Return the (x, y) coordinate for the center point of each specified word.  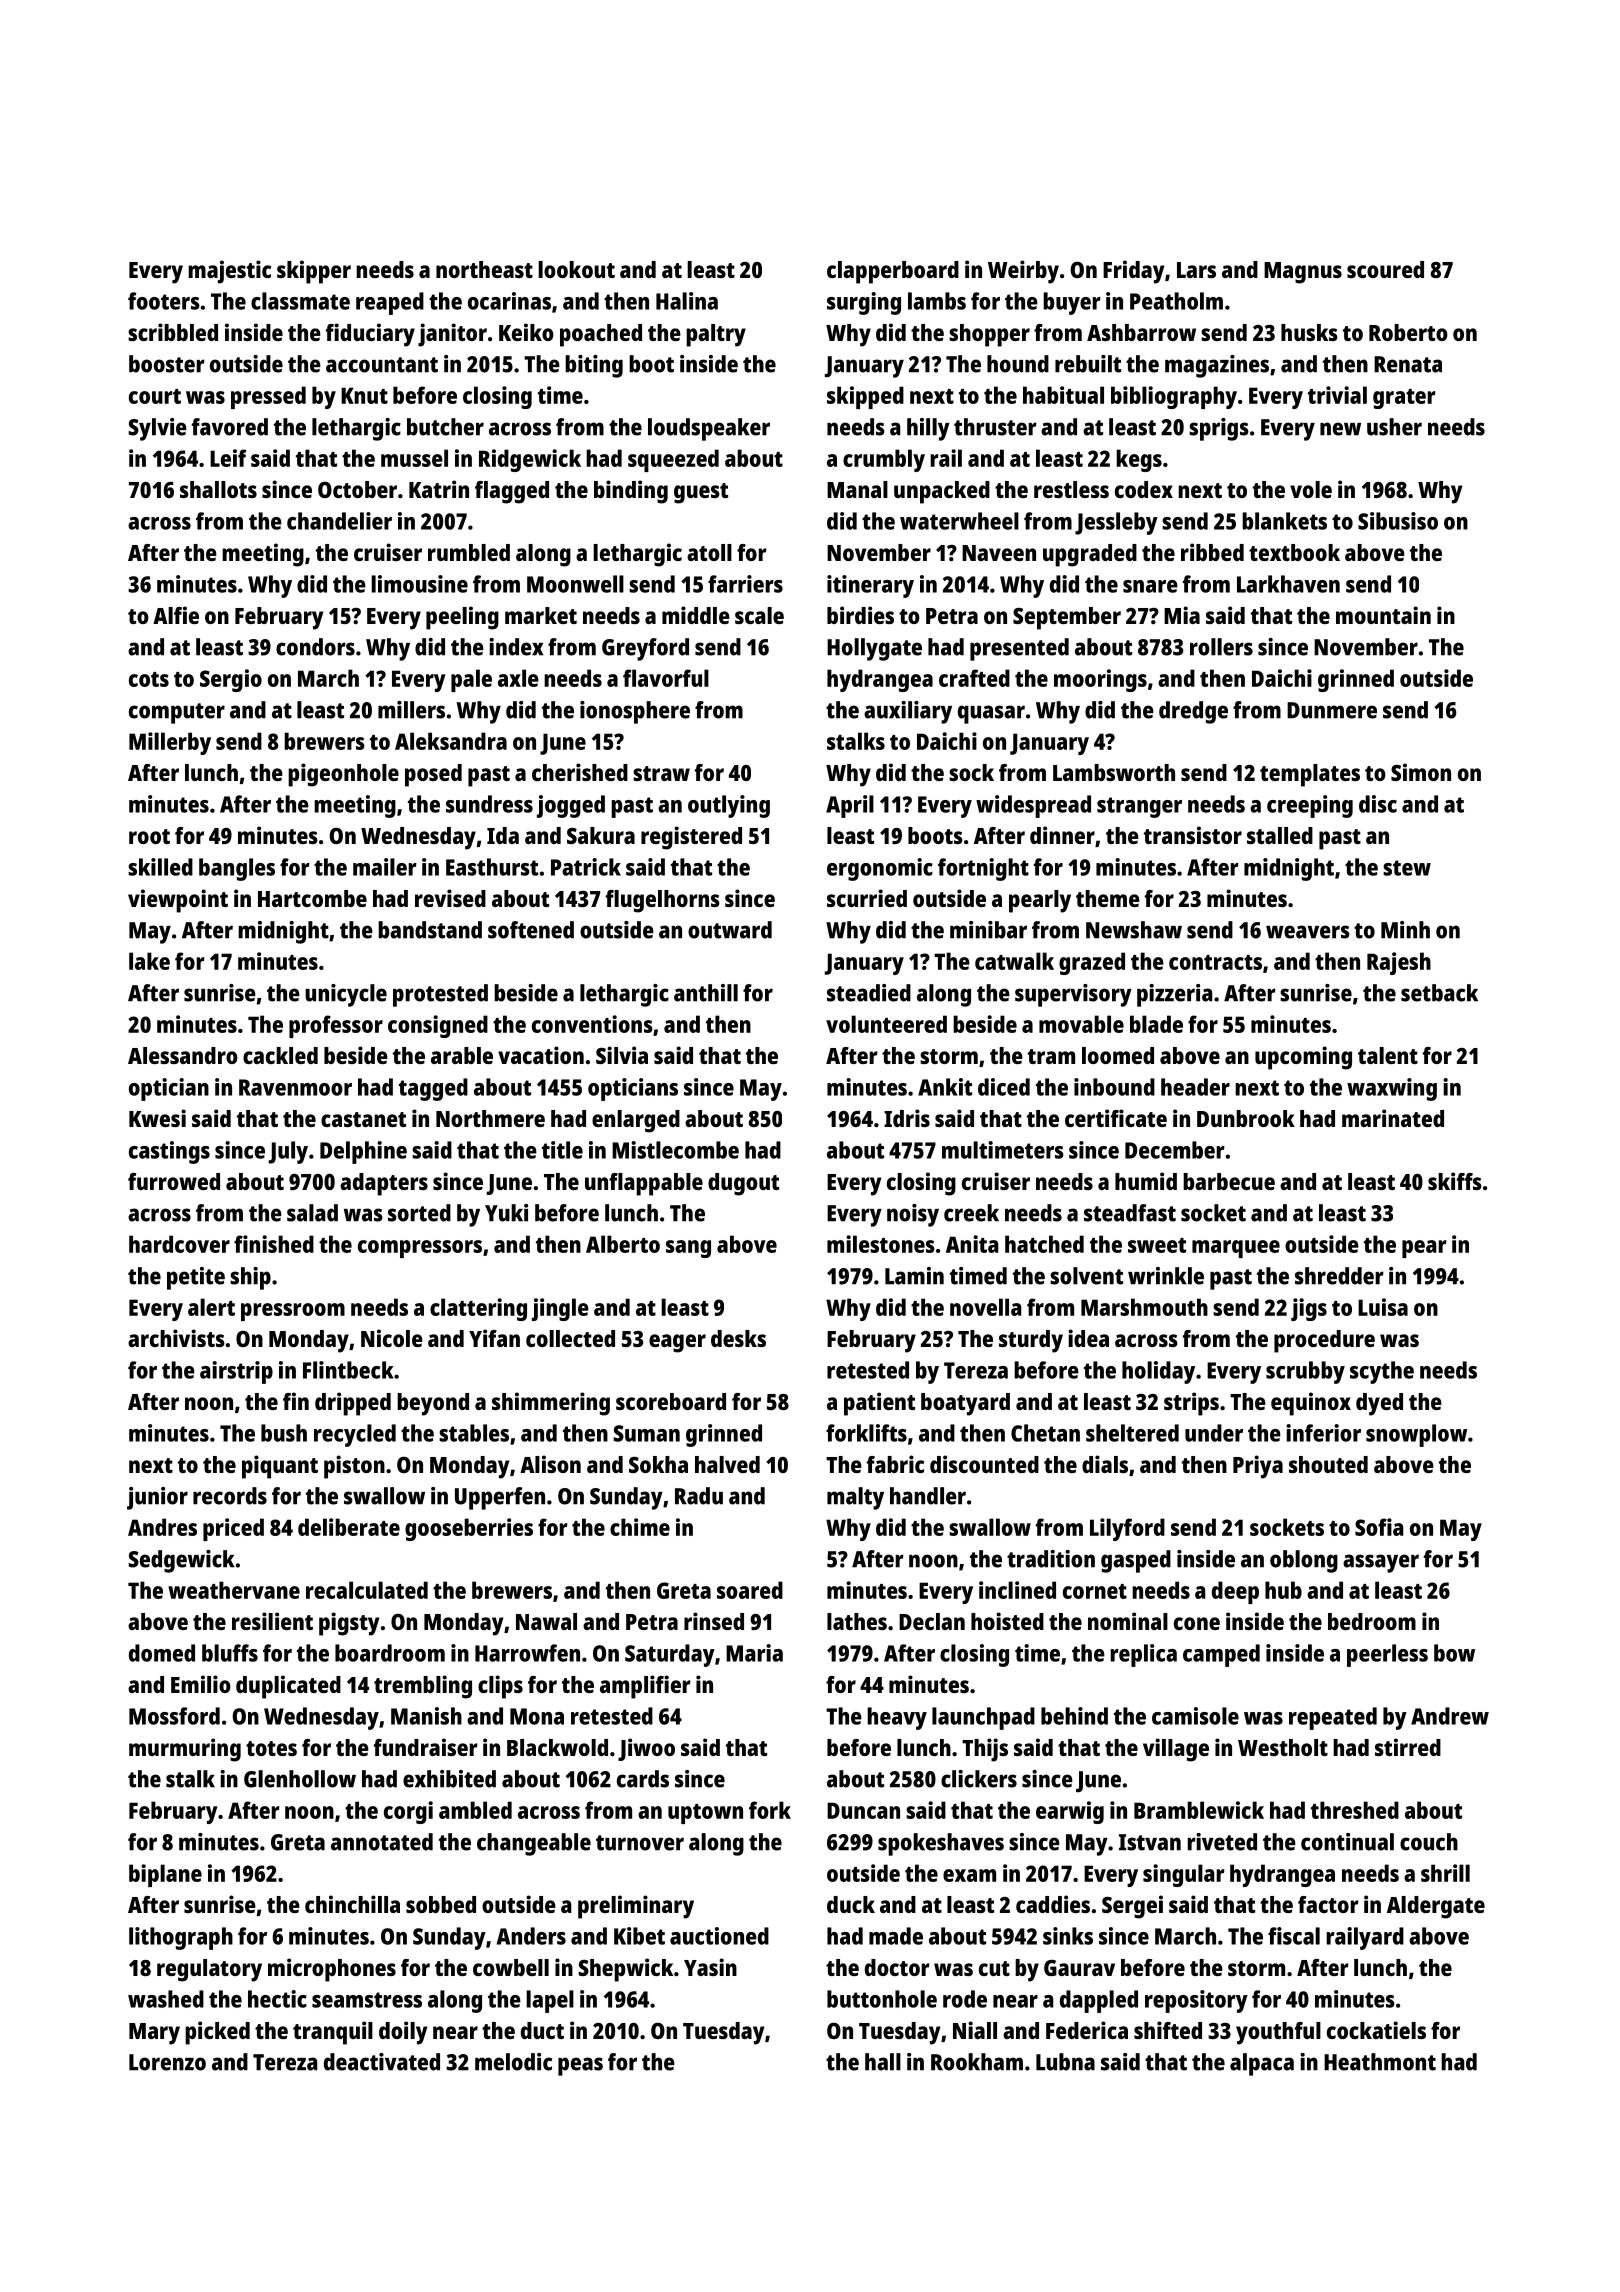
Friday (1133, 272)
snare (1150, 586)
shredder (1339, 1276)
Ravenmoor (295, 1087)
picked (217, 2033)
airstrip (236, 1372)
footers (164, 301)
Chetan (1045, 1433)
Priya (1258, 1467)
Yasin (710, 1967)
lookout (576, 269)
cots (149, 679)
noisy (913, 1215)
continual (1347, 1842)
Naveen (999, 553)
